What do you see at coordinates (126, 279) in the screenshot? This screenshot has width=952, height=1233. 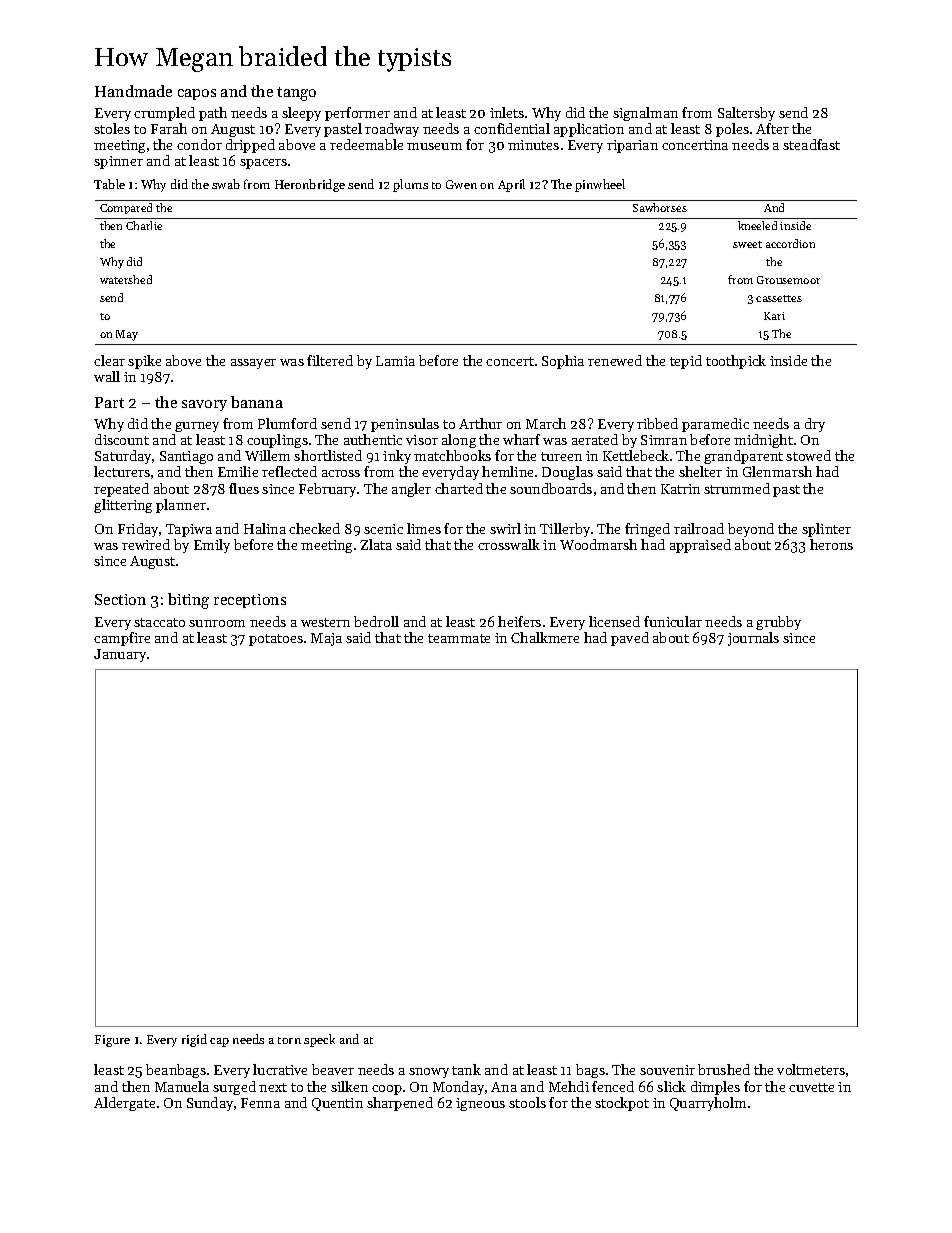 I see `watershed` at bounding box center [126, 279].
